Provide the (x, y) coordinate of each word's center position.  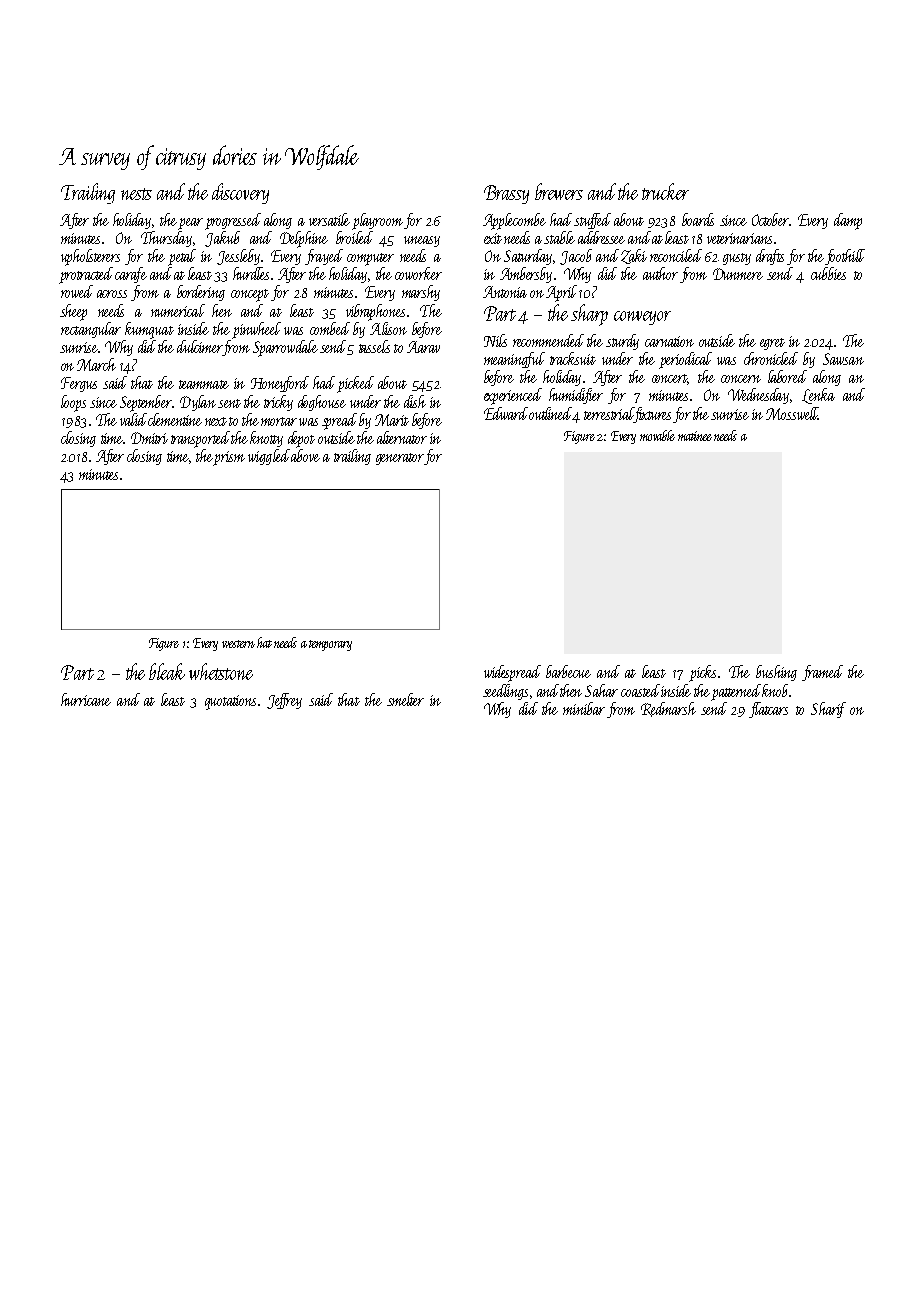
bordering (201, 293)
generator (400, 459)
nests (136, 194)
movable (657, 435)
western (238, 644)
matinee (695, 436)
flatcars (768, 710)
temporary (330, 645)
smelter (405, 699)
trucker (665, 191)
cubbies (828, 273)
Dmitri (149, 438)
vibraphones (375, 312)
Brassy (506, 194)
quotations (230, 702)
